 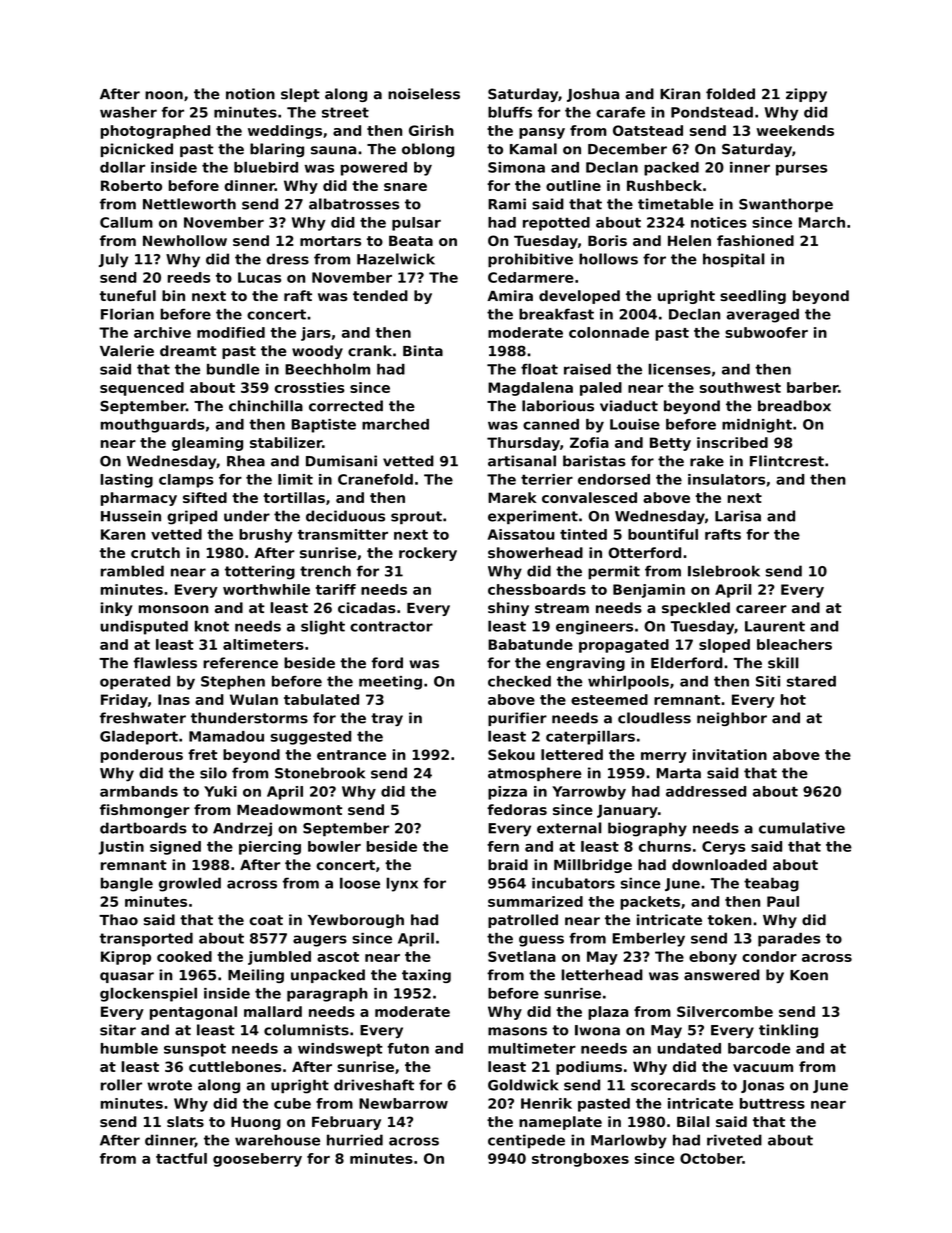 I want to click on roller, so click(x=121, y=1085).
